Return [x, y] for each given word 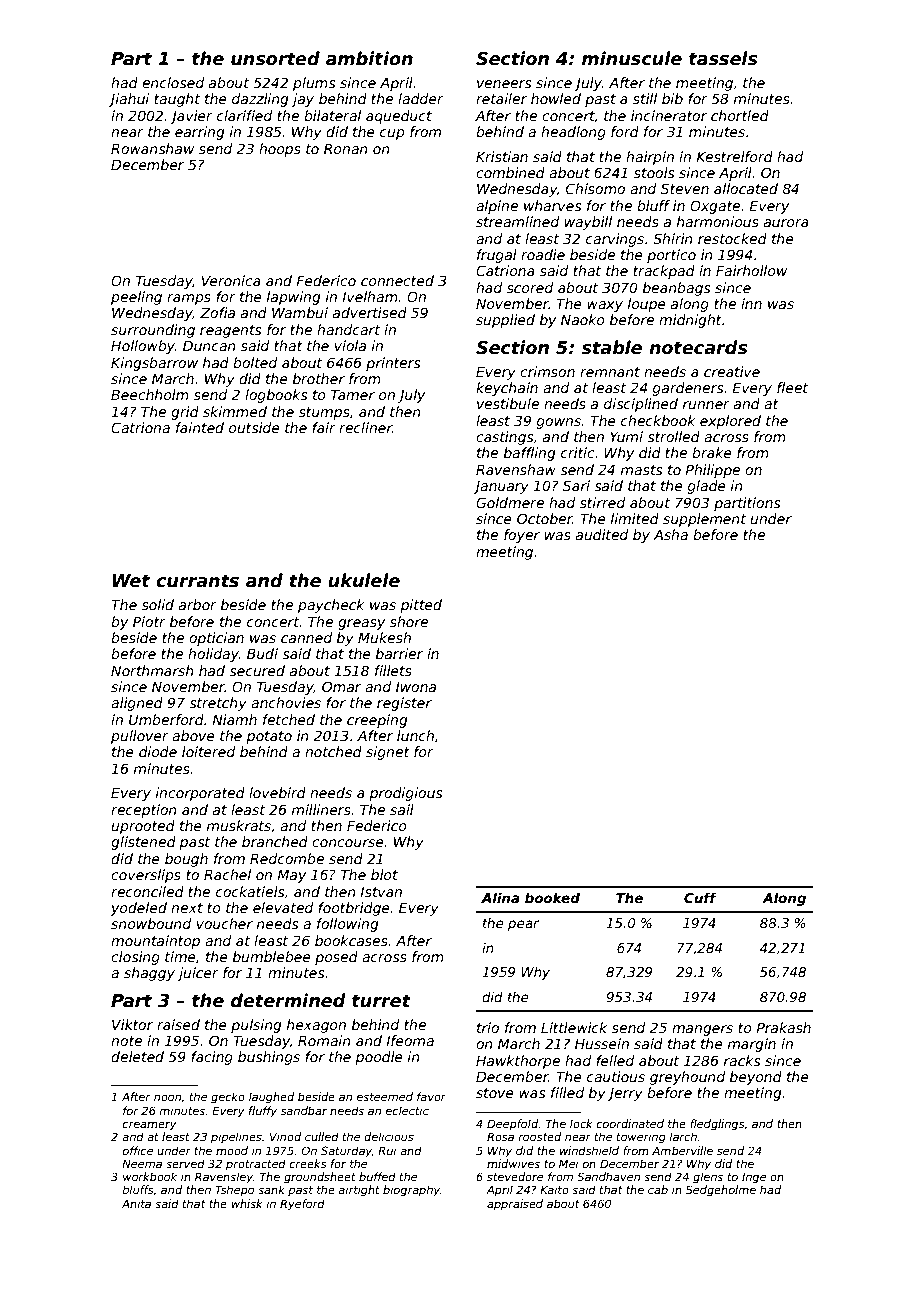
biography [411, 1191]
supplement [704, 520]
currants [197, 581]
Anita [136, 1203]
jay [303, 100]
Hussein [602, 1043]
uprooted [143, 827]
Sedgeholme [721, 1191]
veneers [504, 84]
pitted [421, 606]
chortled [740, 115]
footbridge [354, 909]
